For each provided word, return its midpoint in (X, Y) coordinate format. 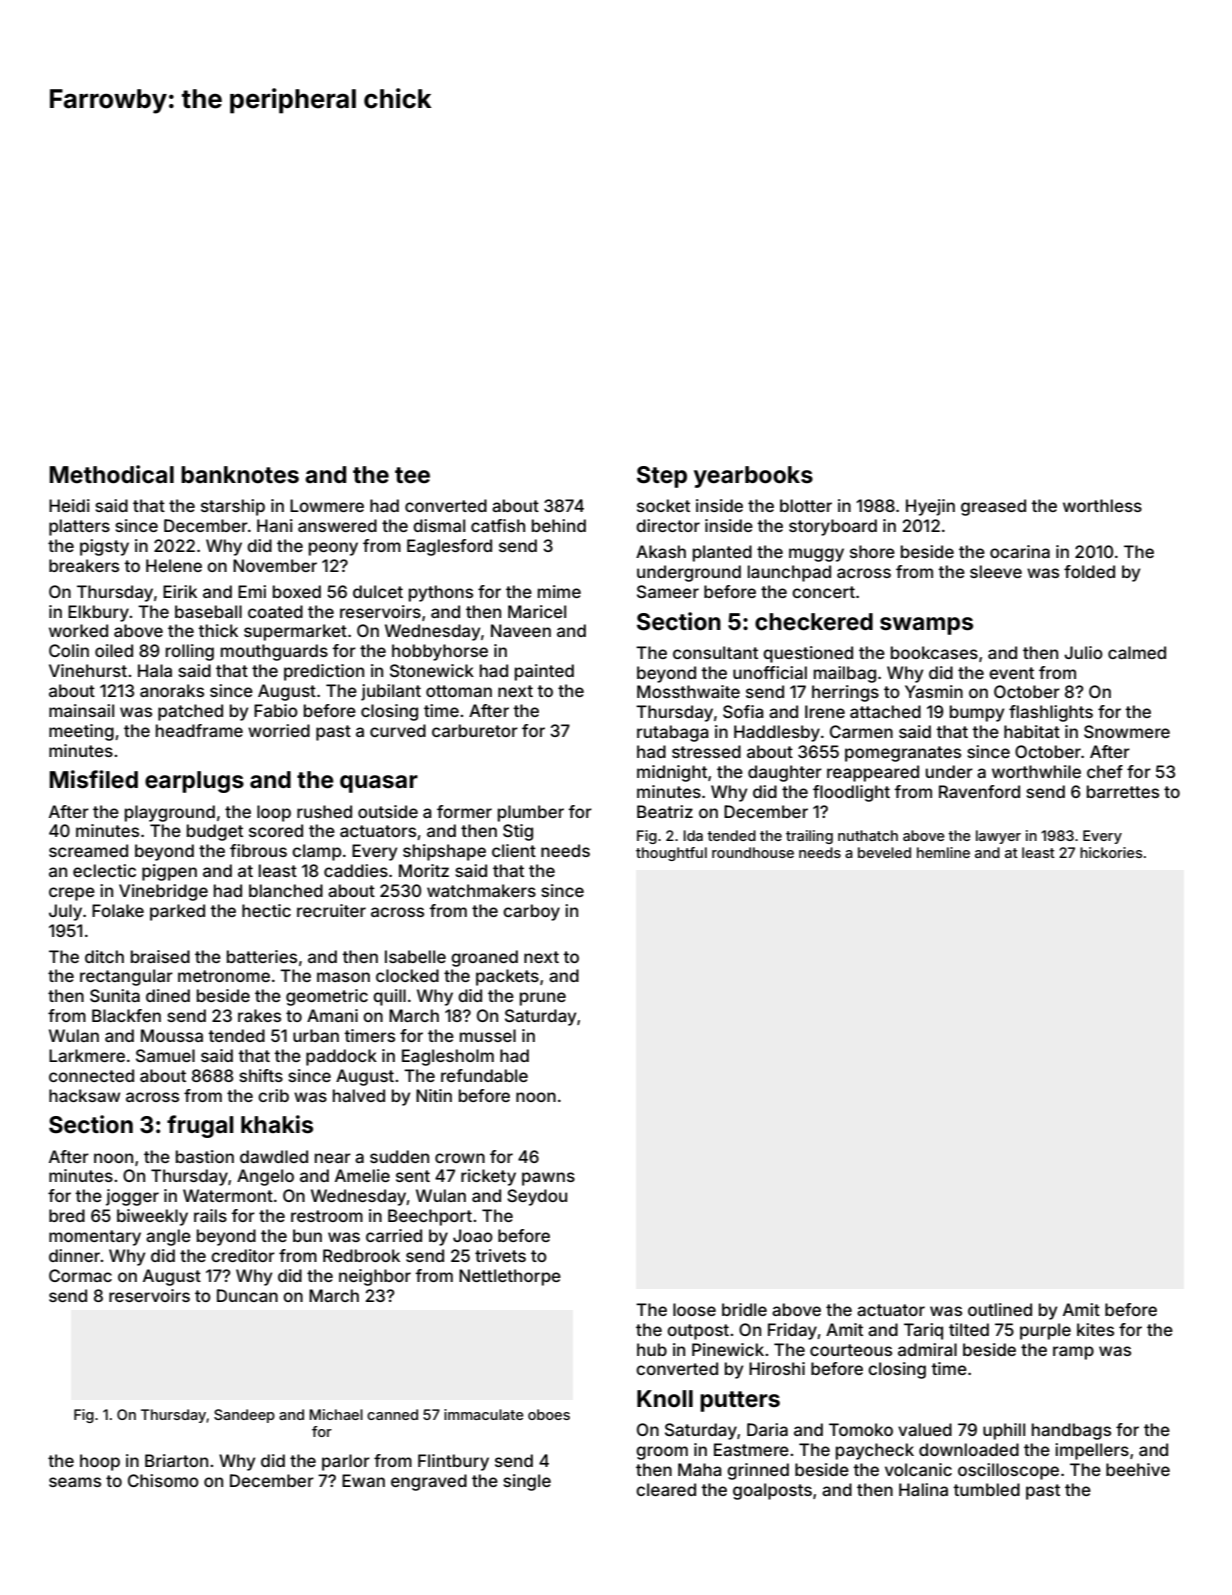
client (514, 850)
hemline (943, 852)
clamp (316, 852)
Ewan (363, 1480)
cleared (666, 1489)
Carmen (861, 731)
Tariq (923, 1331)
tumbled (986, 1489)
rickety (488, 1177)
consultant (715, 652)
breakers (84, 565)
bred (67, 1215)
